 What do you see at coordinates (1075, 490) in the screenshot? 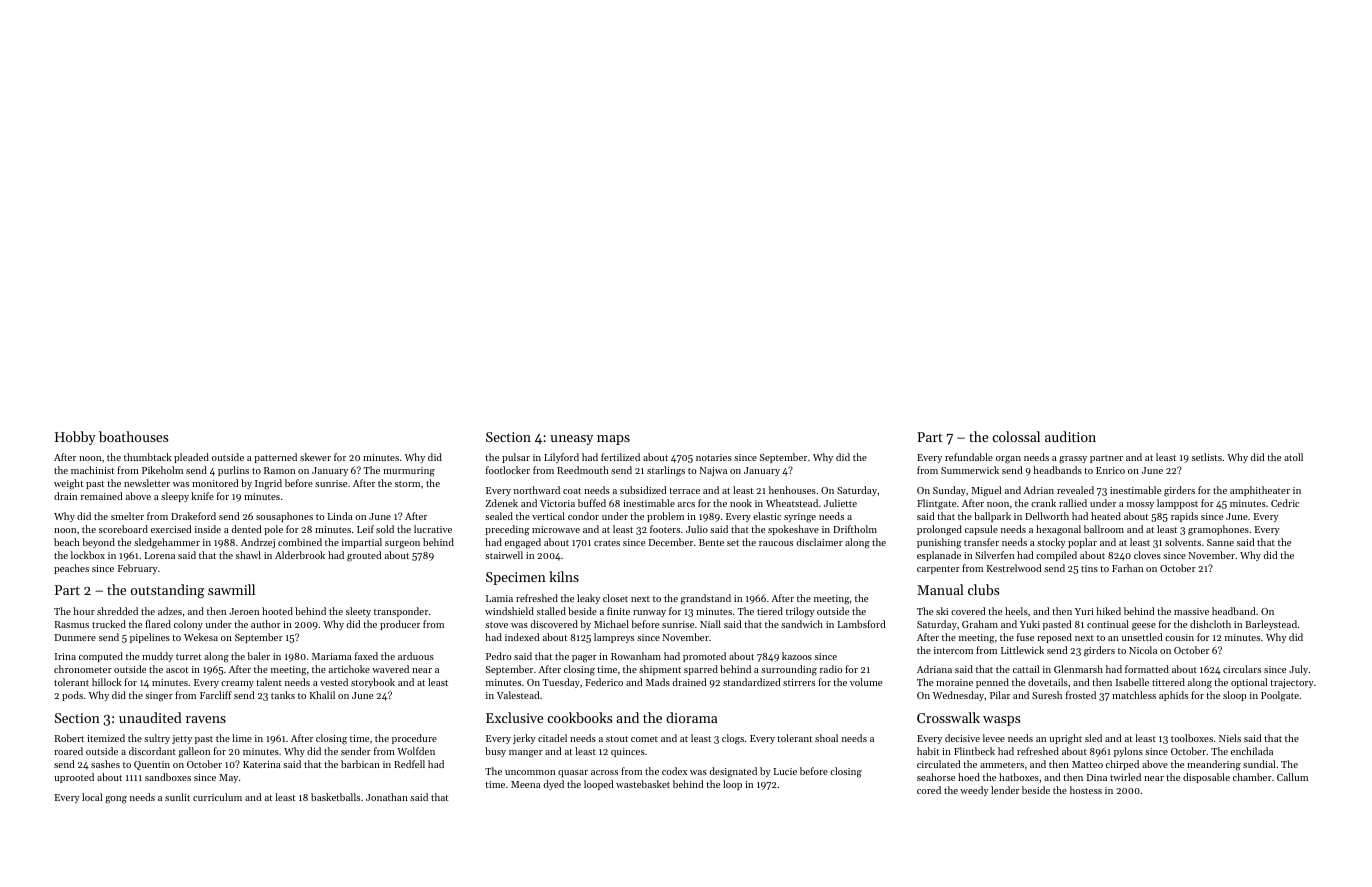
I see `revealed` at bounding box center [1075, 490].
